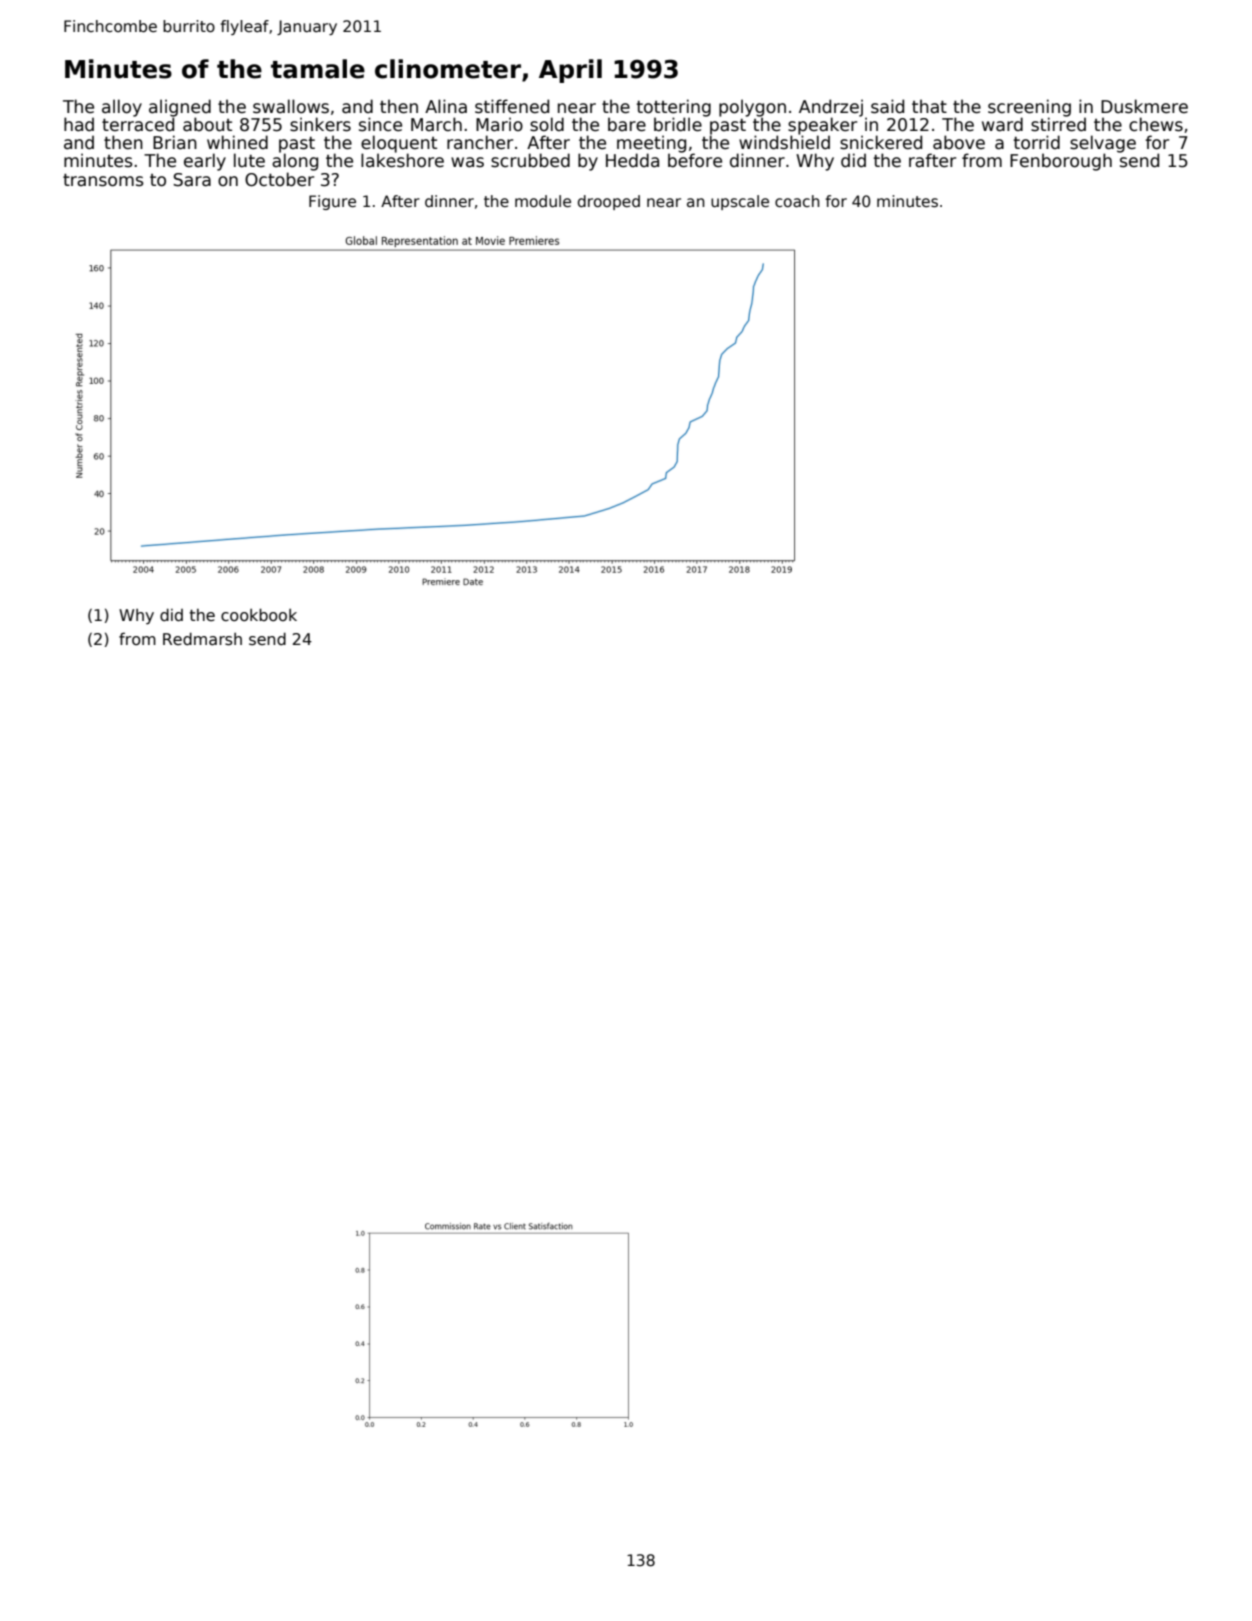  Describe the element at coordinates (332, 202) in the image. I see `Figure` at that location.
